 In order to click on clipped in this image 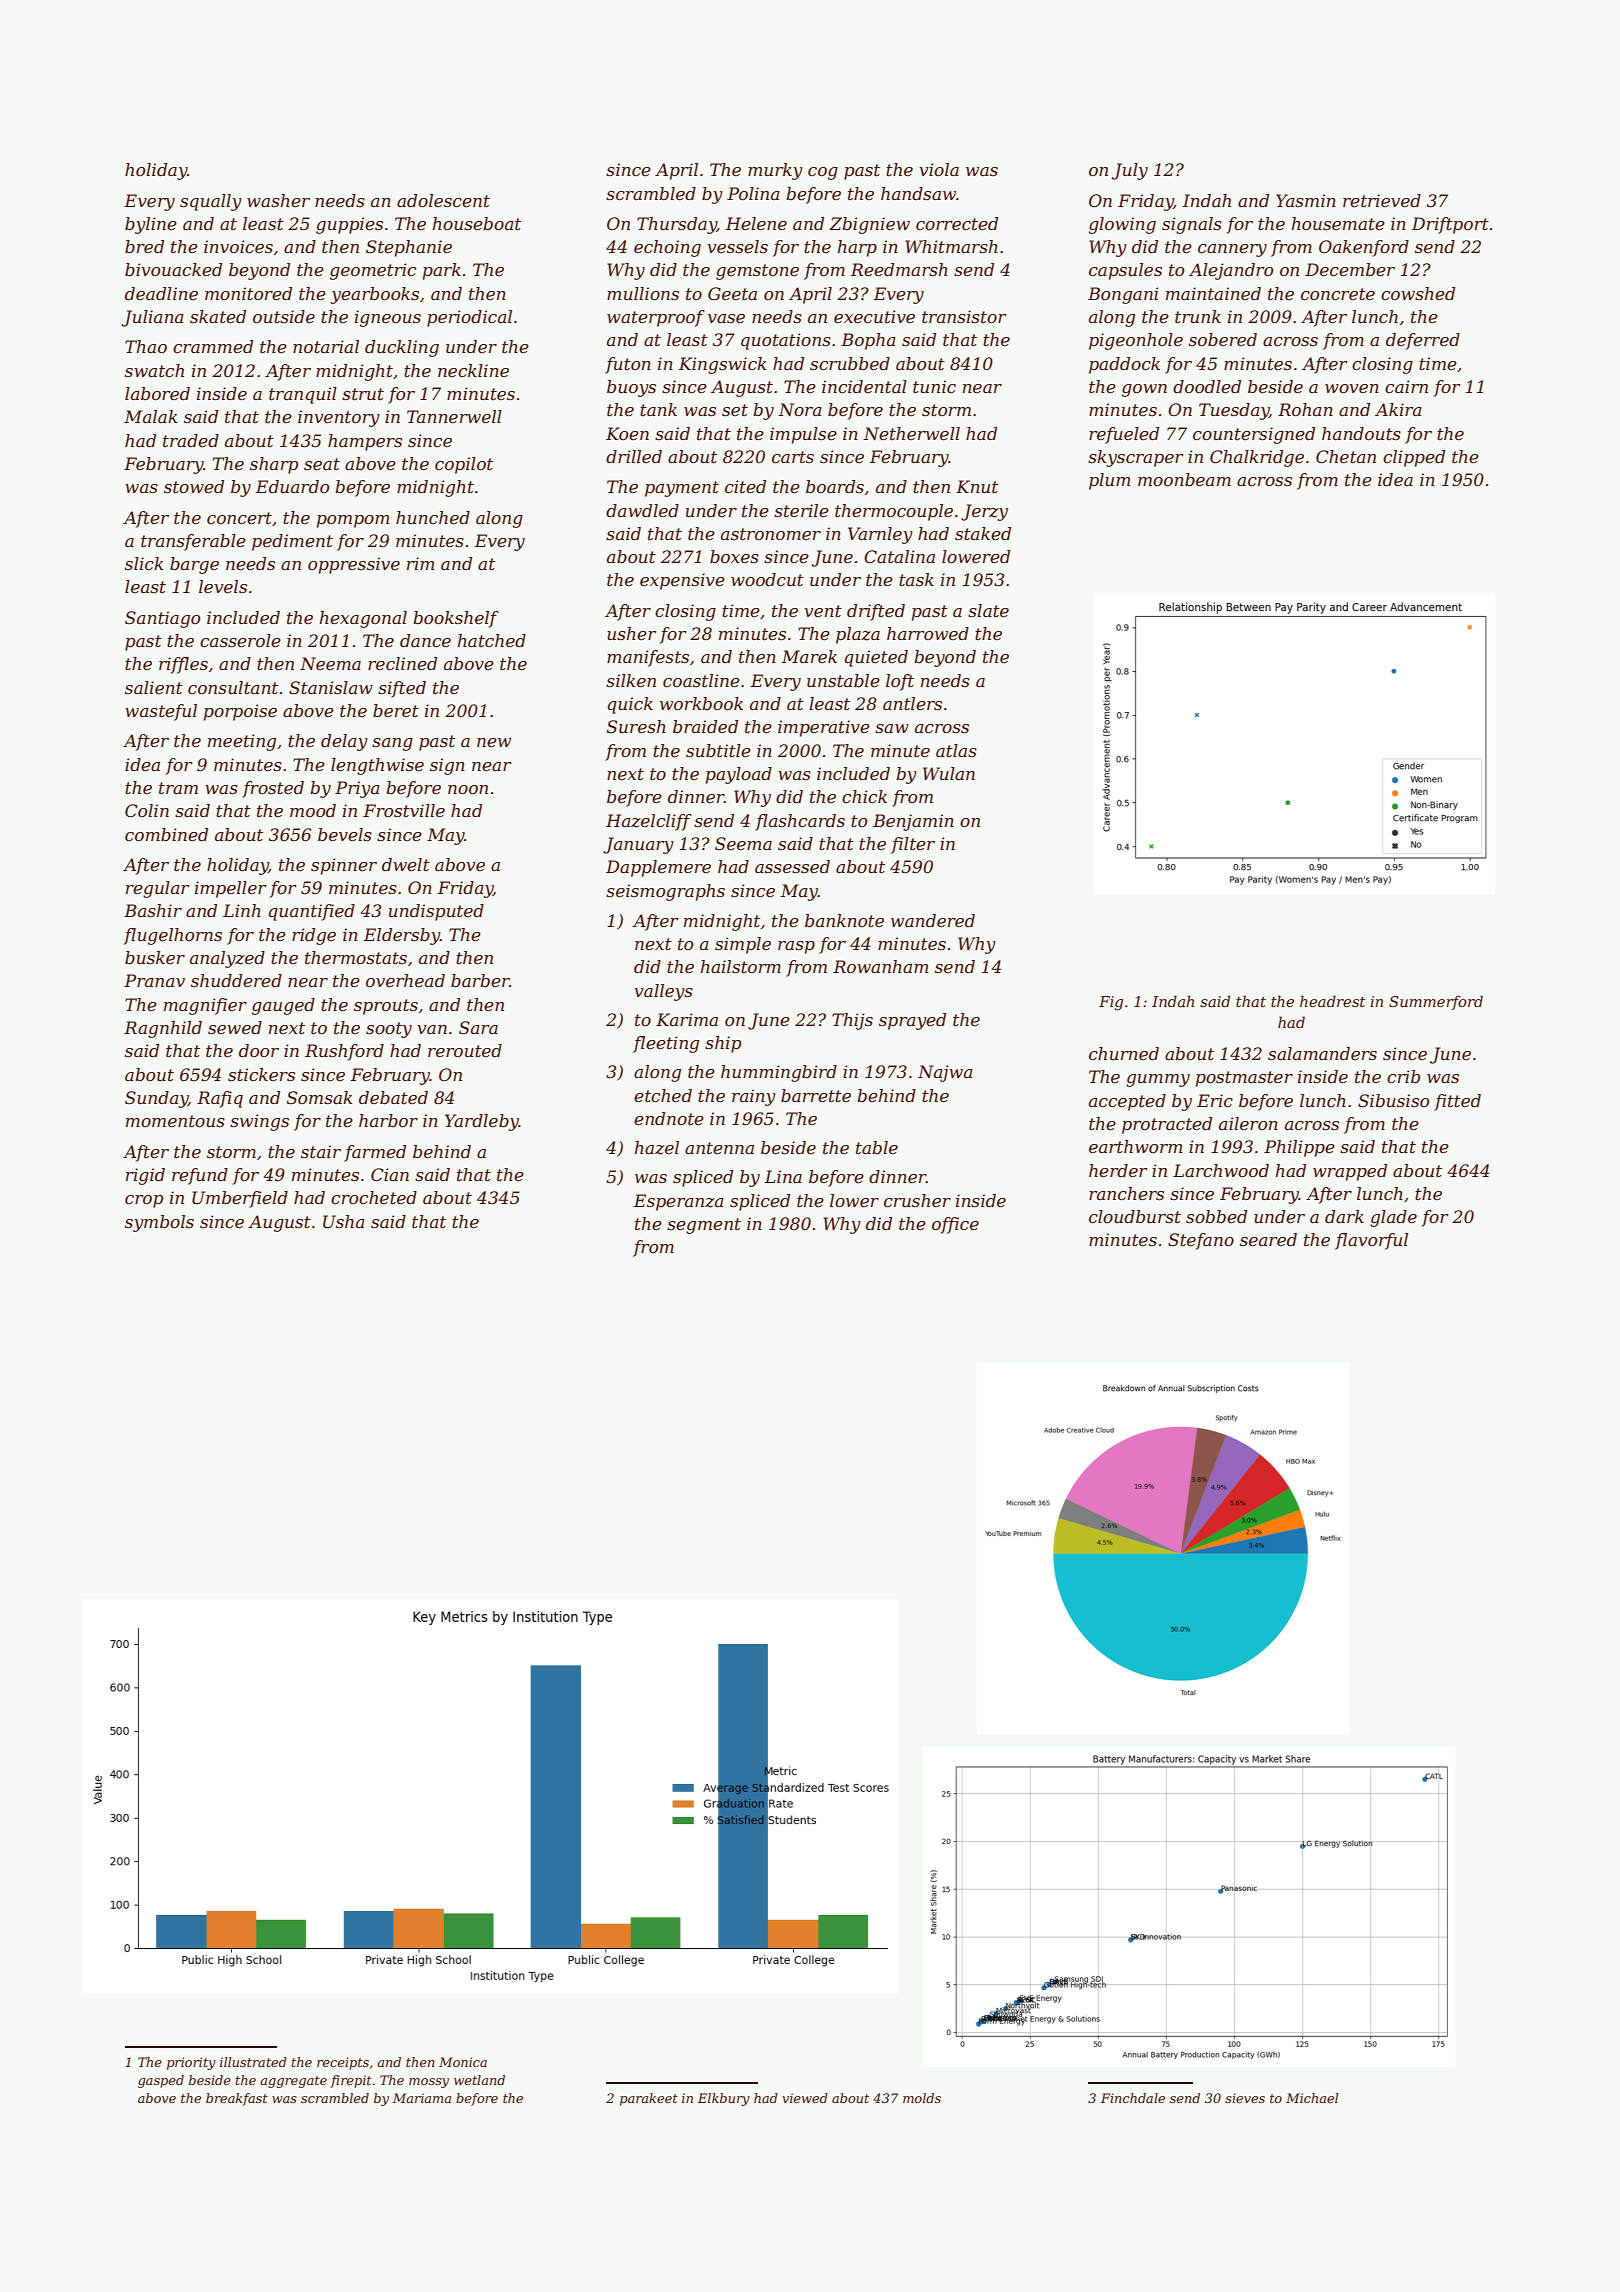, I will do `click(1414, 458)`.
